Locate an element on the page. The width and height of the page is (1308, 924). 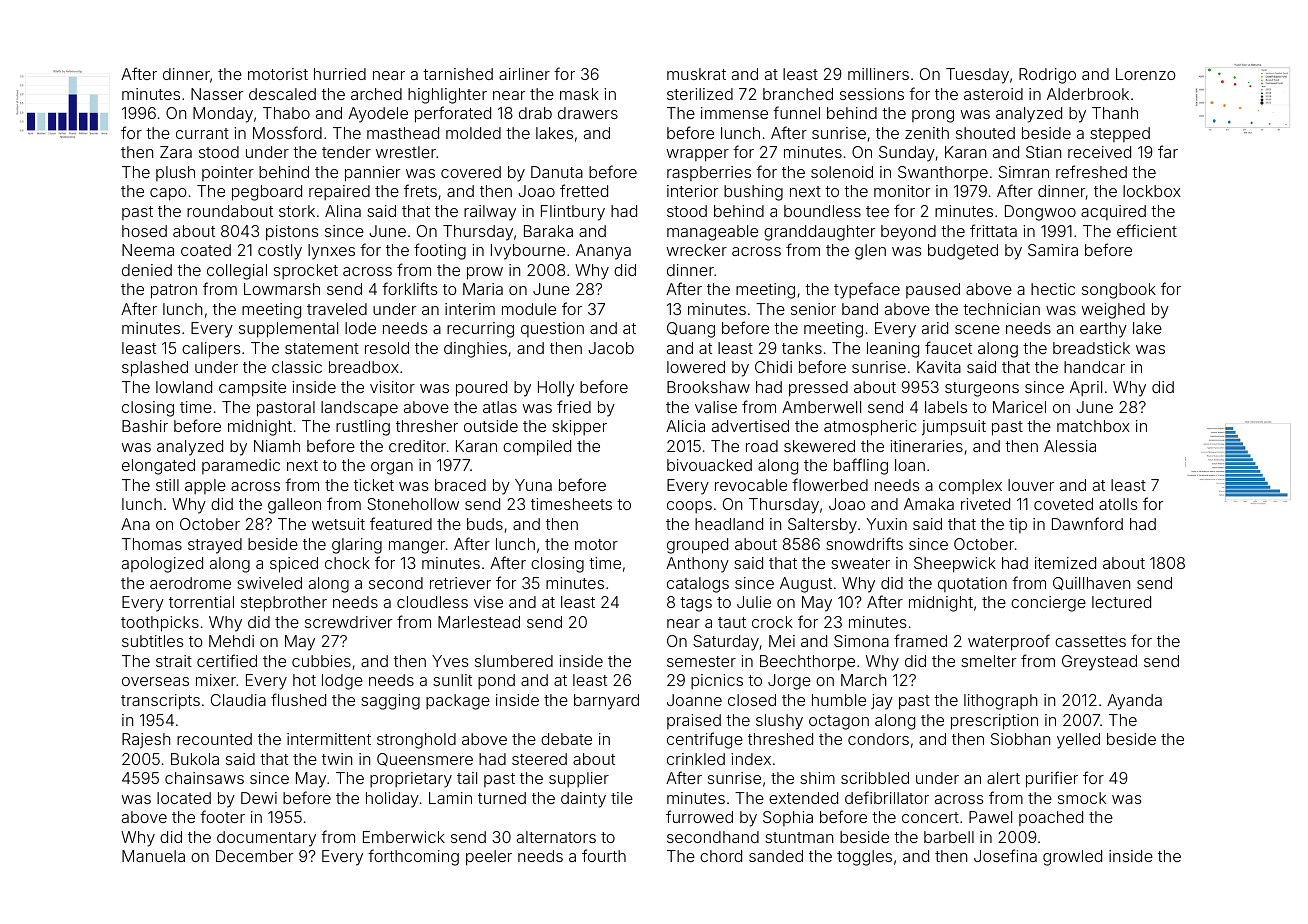
Nasser is located at coordinates (217, 94).
